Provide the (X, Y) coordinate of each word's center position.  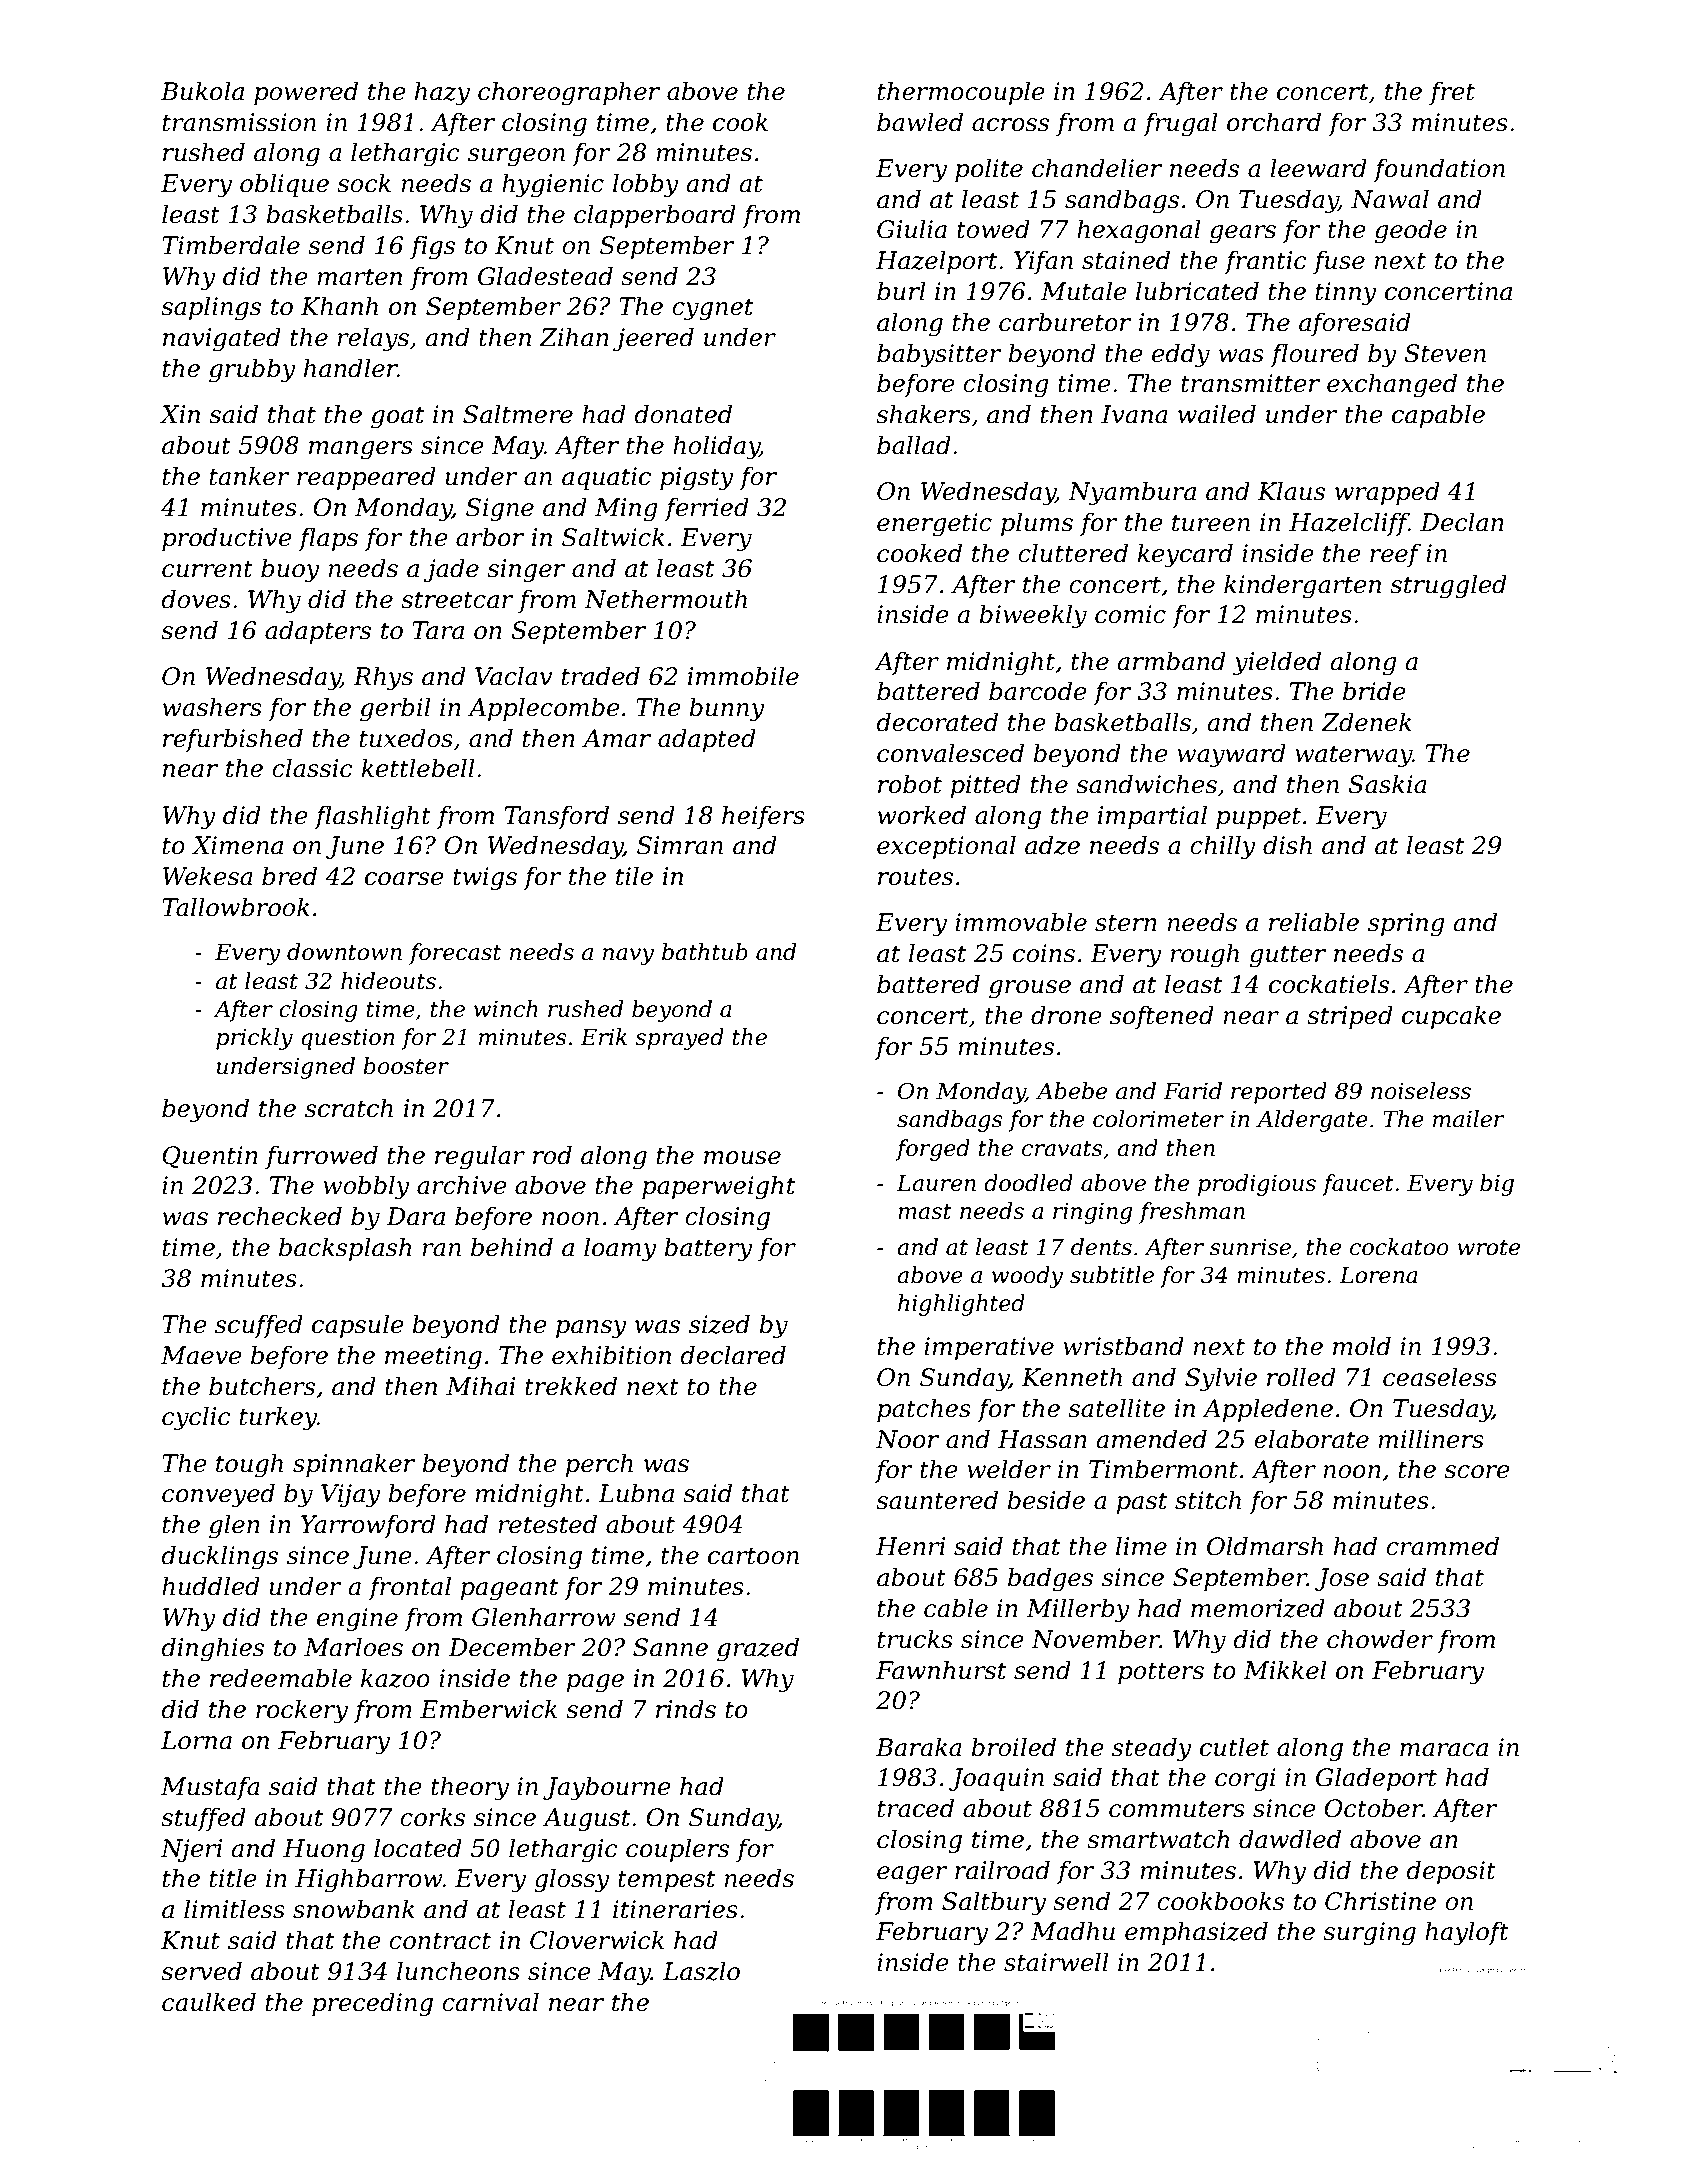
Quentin (210, 1157)
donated (683, 414)
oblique (284, 185)
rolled (1301, 1377)
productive (226, 539)
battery (708, 1249)
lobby (646, 185)
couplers (677, 1850)
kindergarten (1302, 586)
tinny (1346, 294)
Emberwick (488, 1709)
